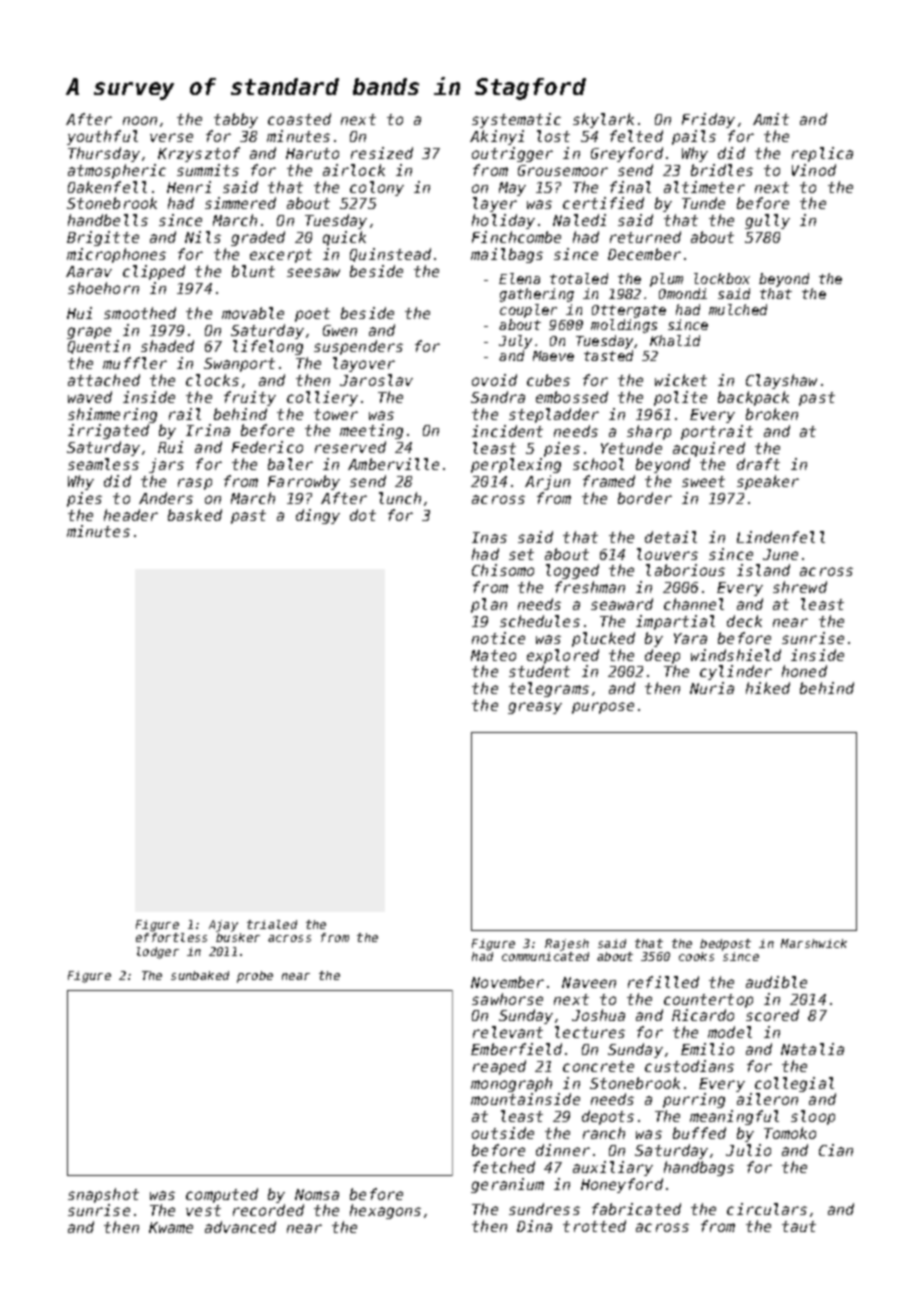 This screenshot has height=1308, width=924. I want to click on greasy, so click(535, 708).
